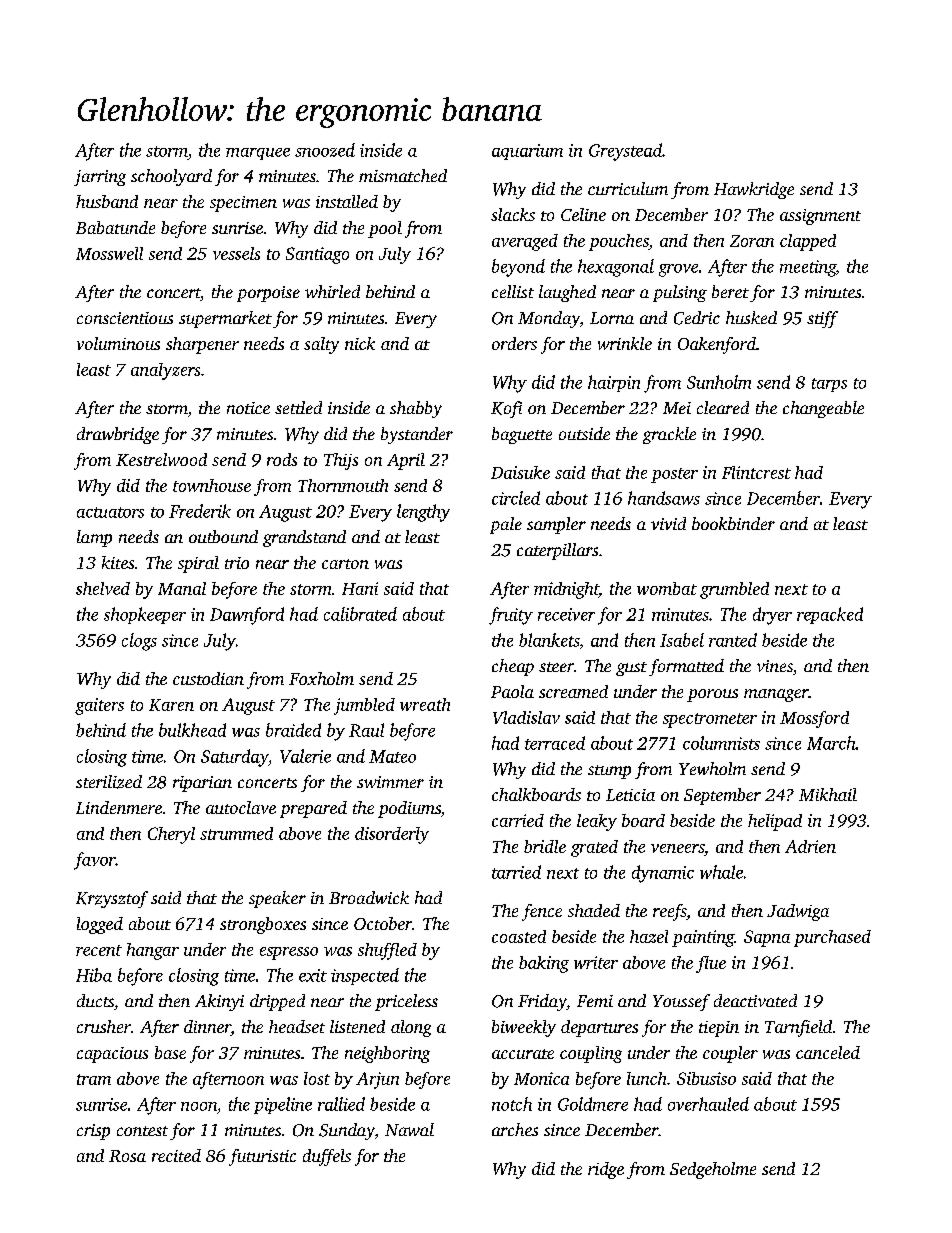 The height and width of the screenshot is (1233, 952). I want to click on assignment, so click(820, 217).
